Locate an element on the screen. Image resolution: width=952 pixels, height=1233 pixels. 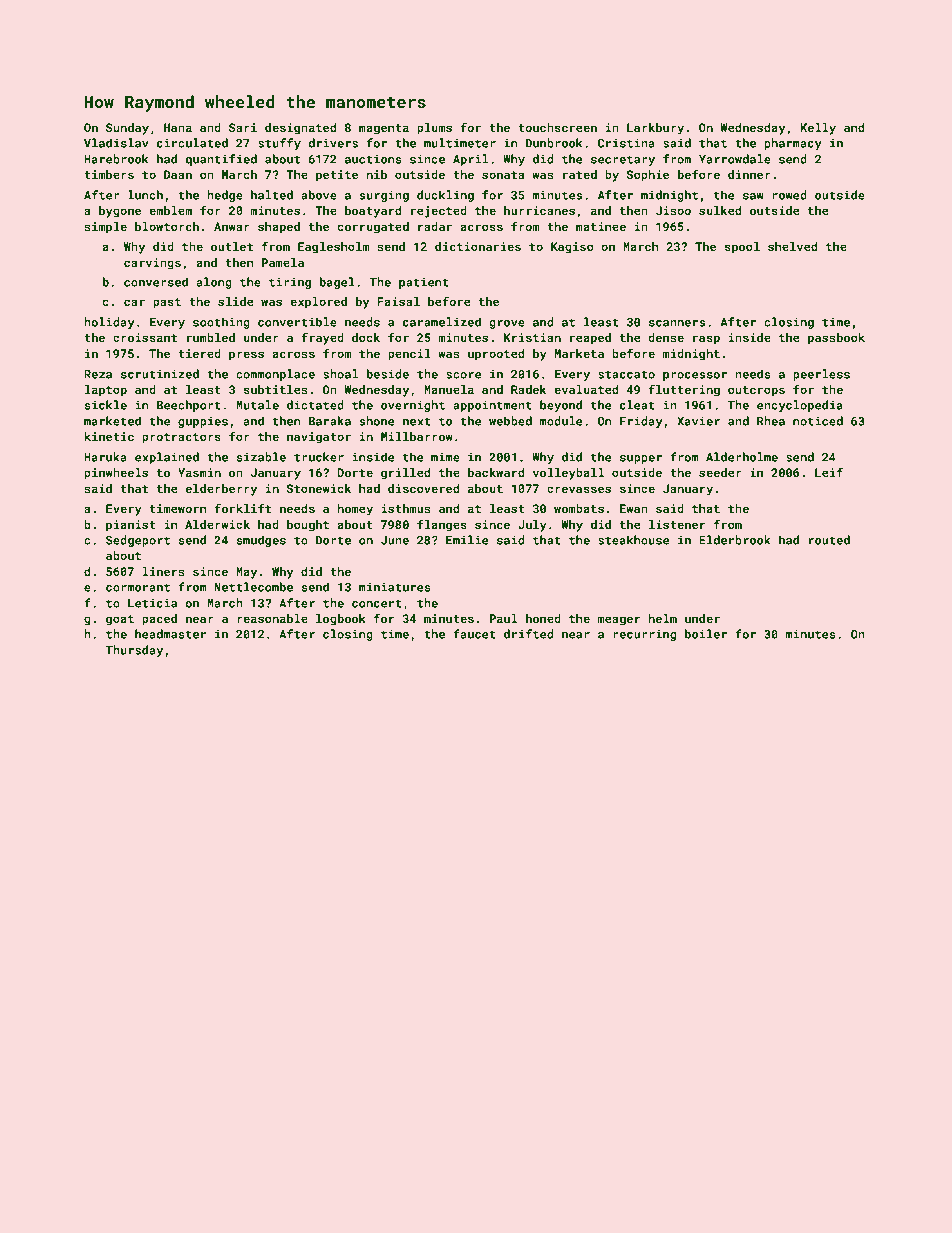
rowed is located at coordinates (789, 195).
